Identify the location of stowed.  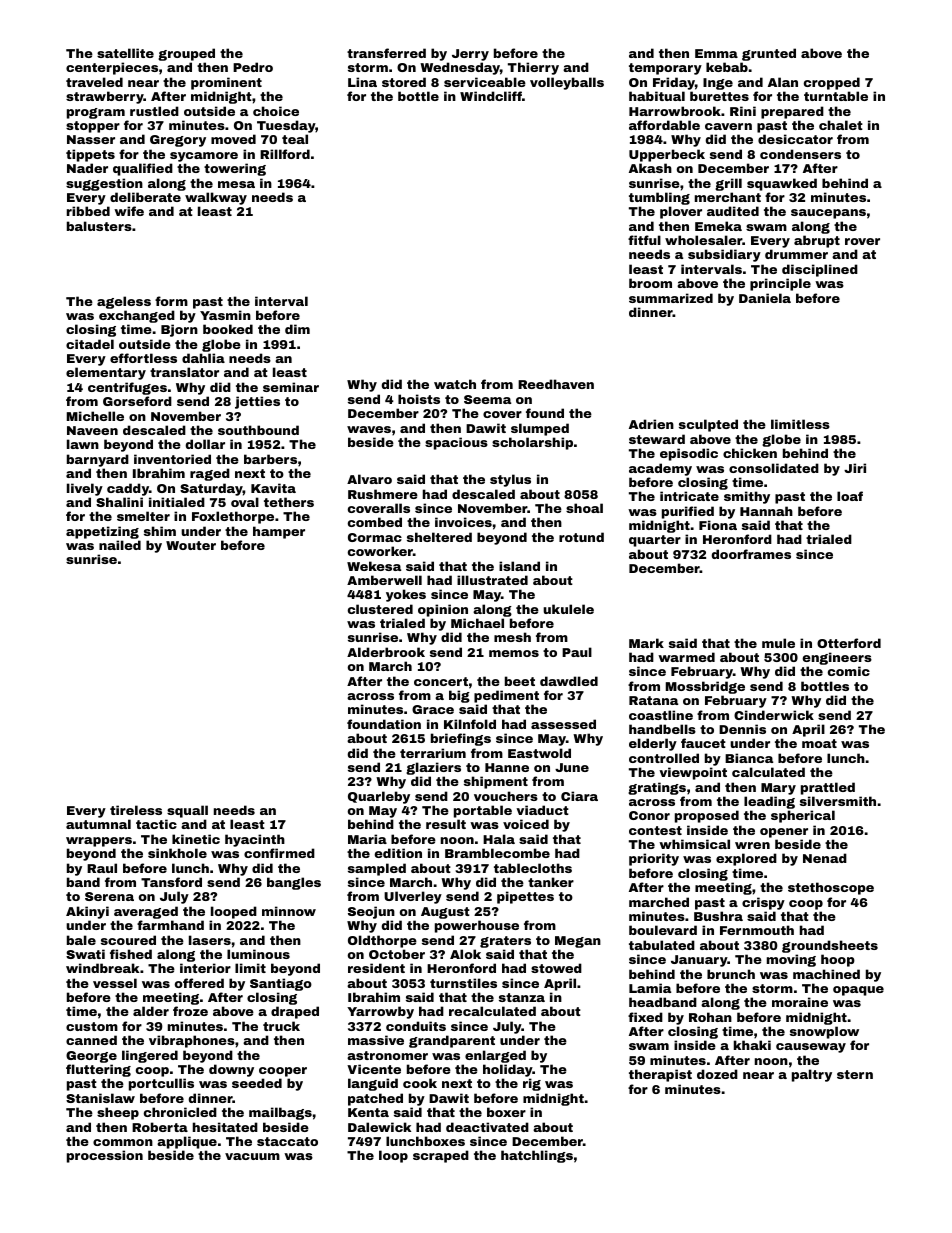
(556, 968).
